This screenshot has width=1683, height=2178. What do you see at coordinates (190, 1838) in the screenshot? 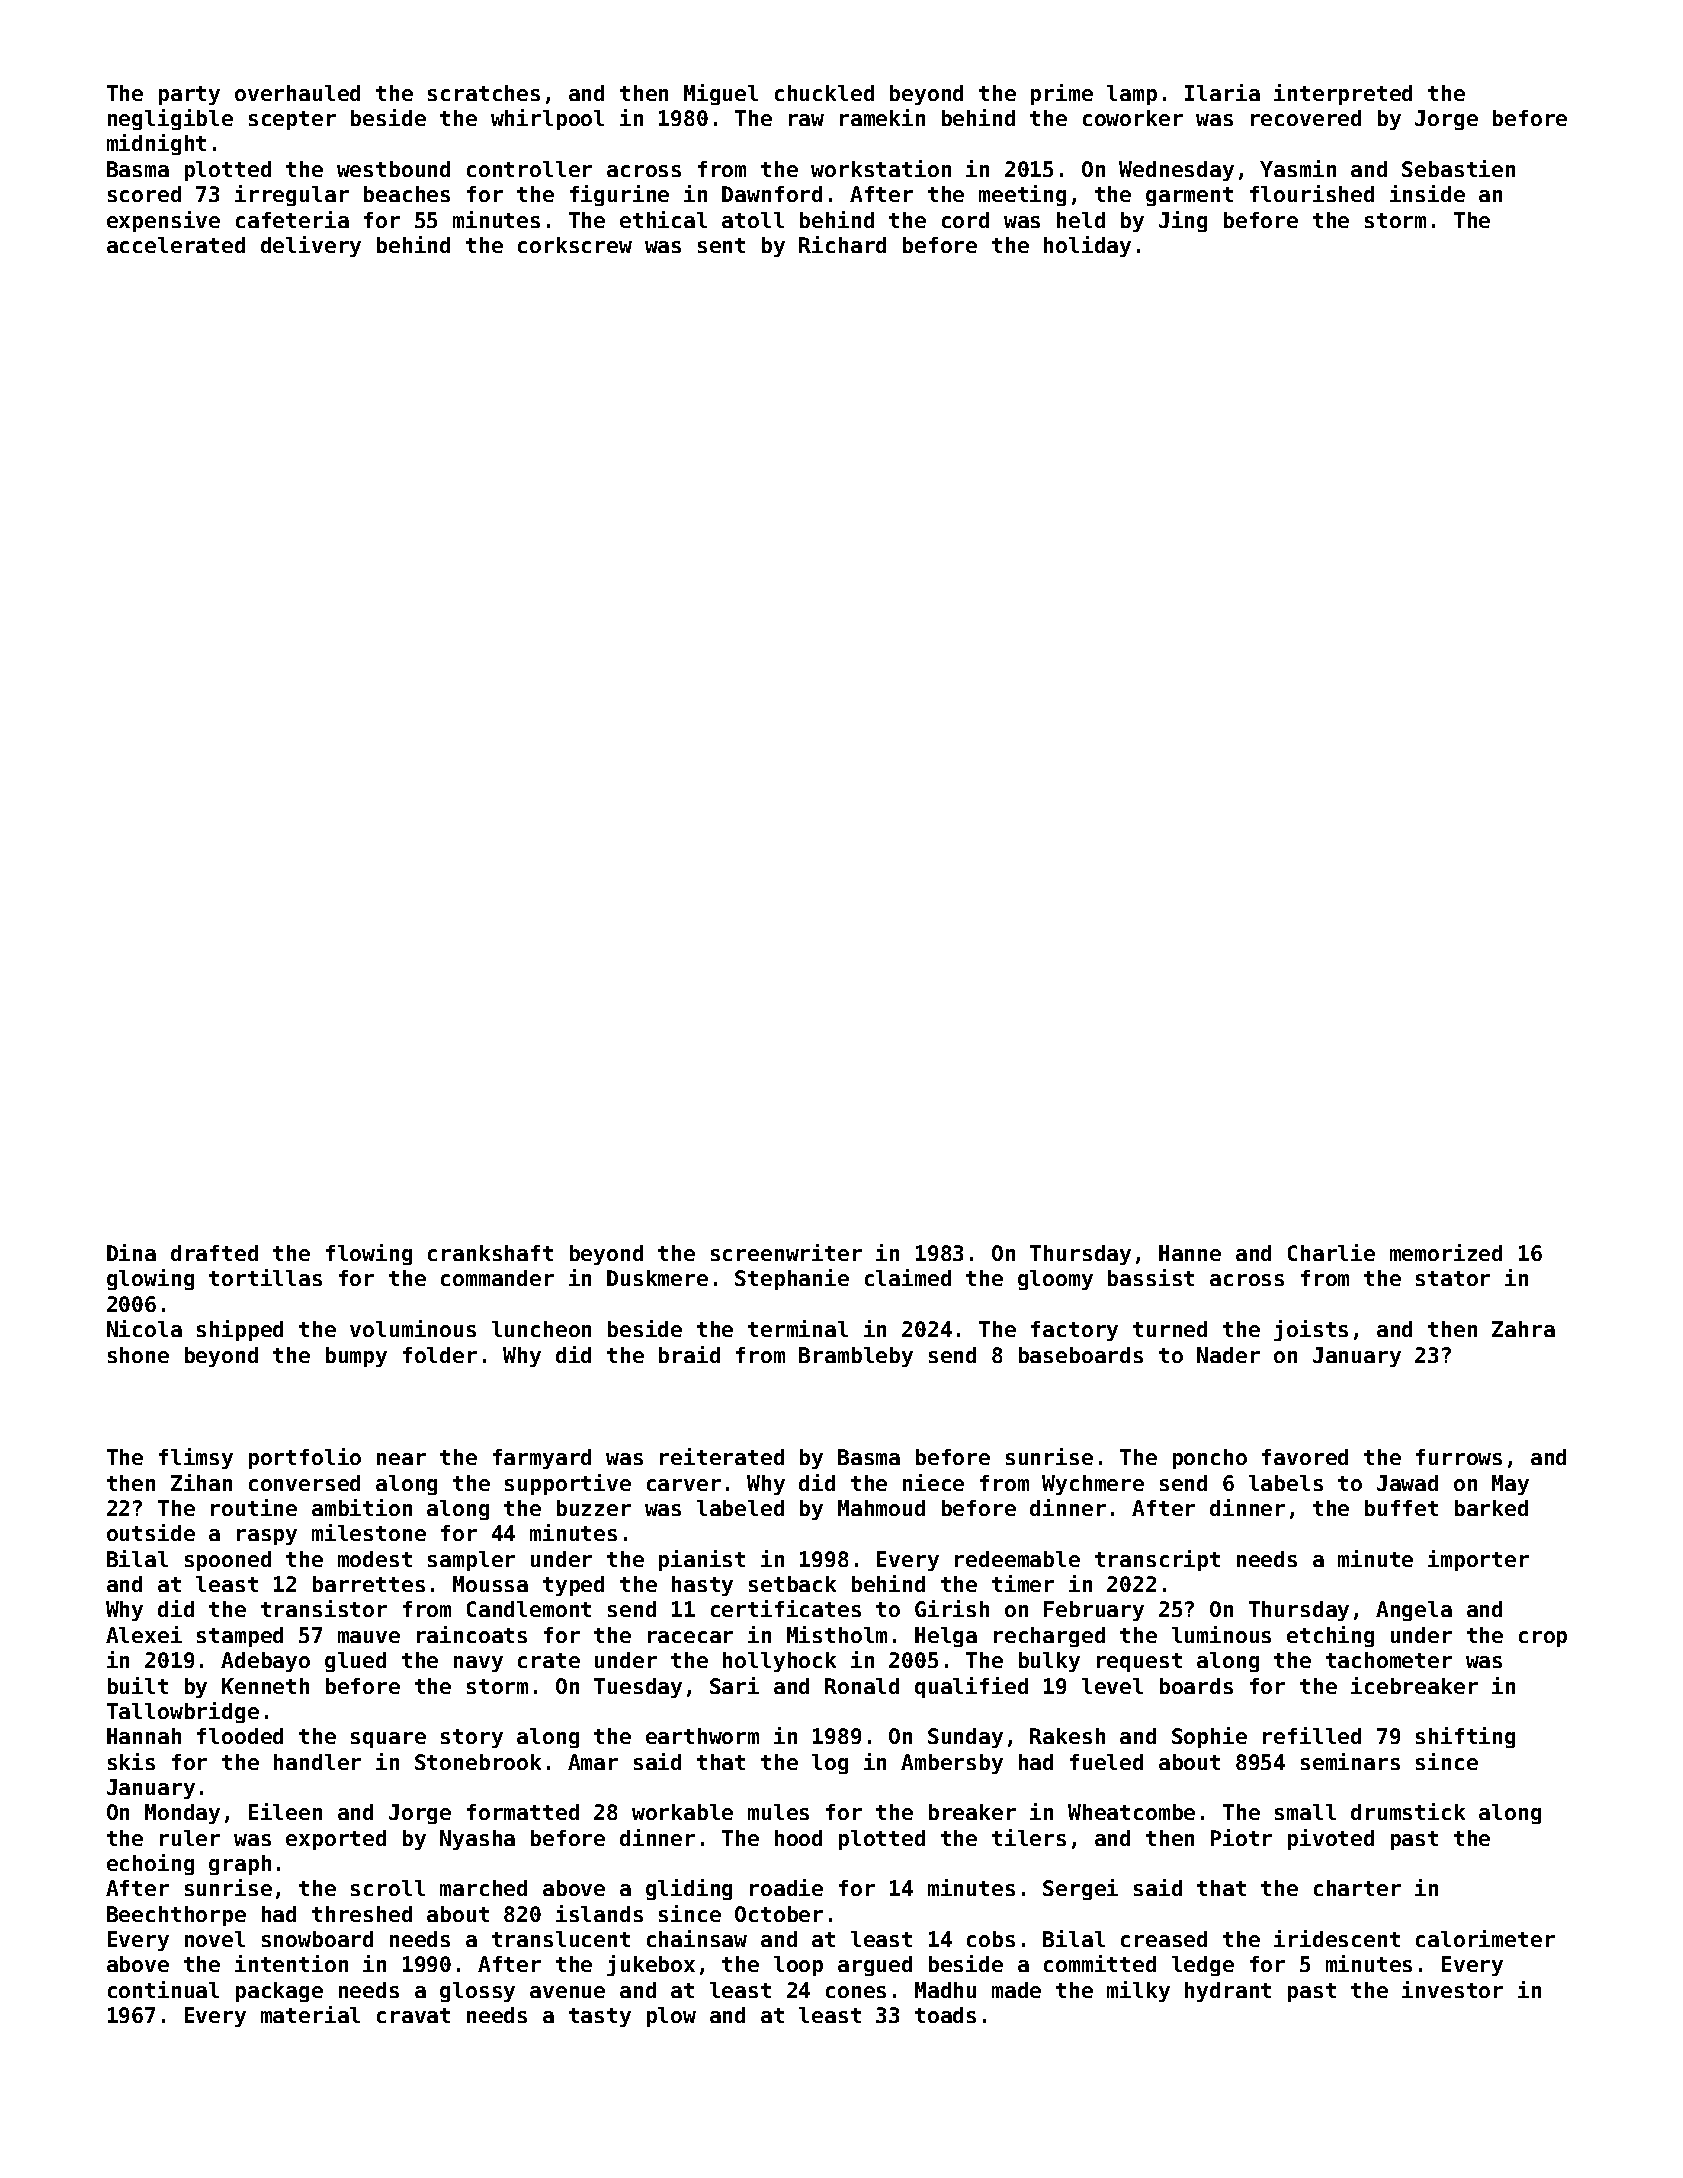
I see `ruler` at bounding box center [190, 1838].
